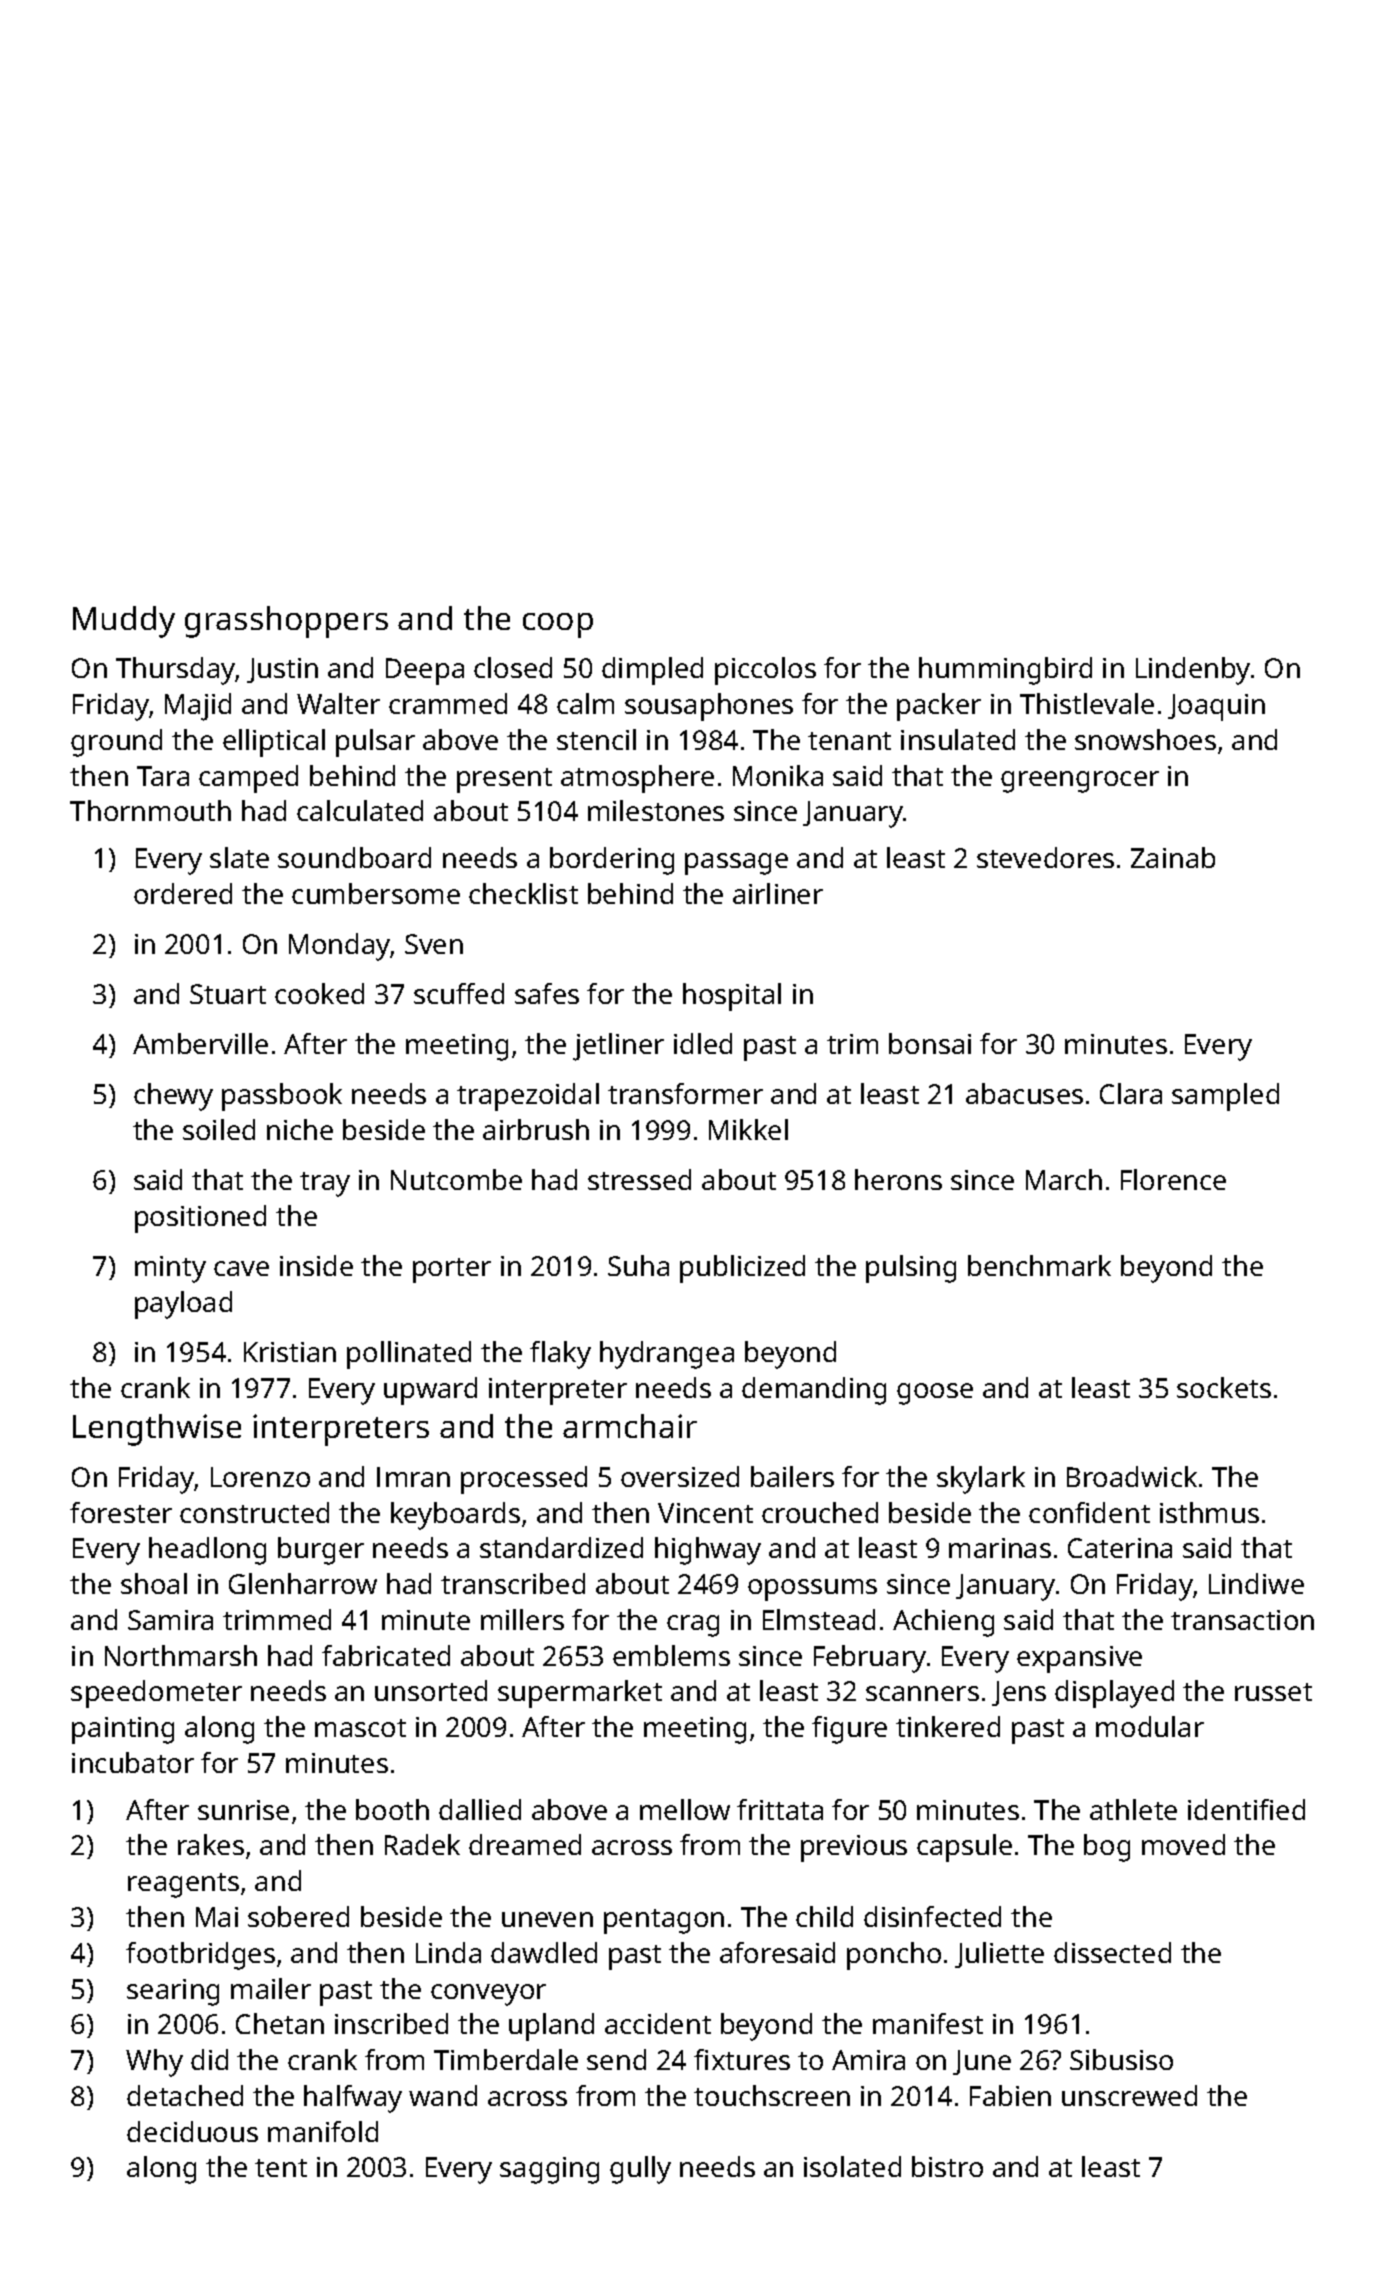 This screenshot has height=2295, width=1394. What do you see at coordinates (1173, 1179) in the screenshot?
I see `Florence` at bounding box center [1173, 1179].
